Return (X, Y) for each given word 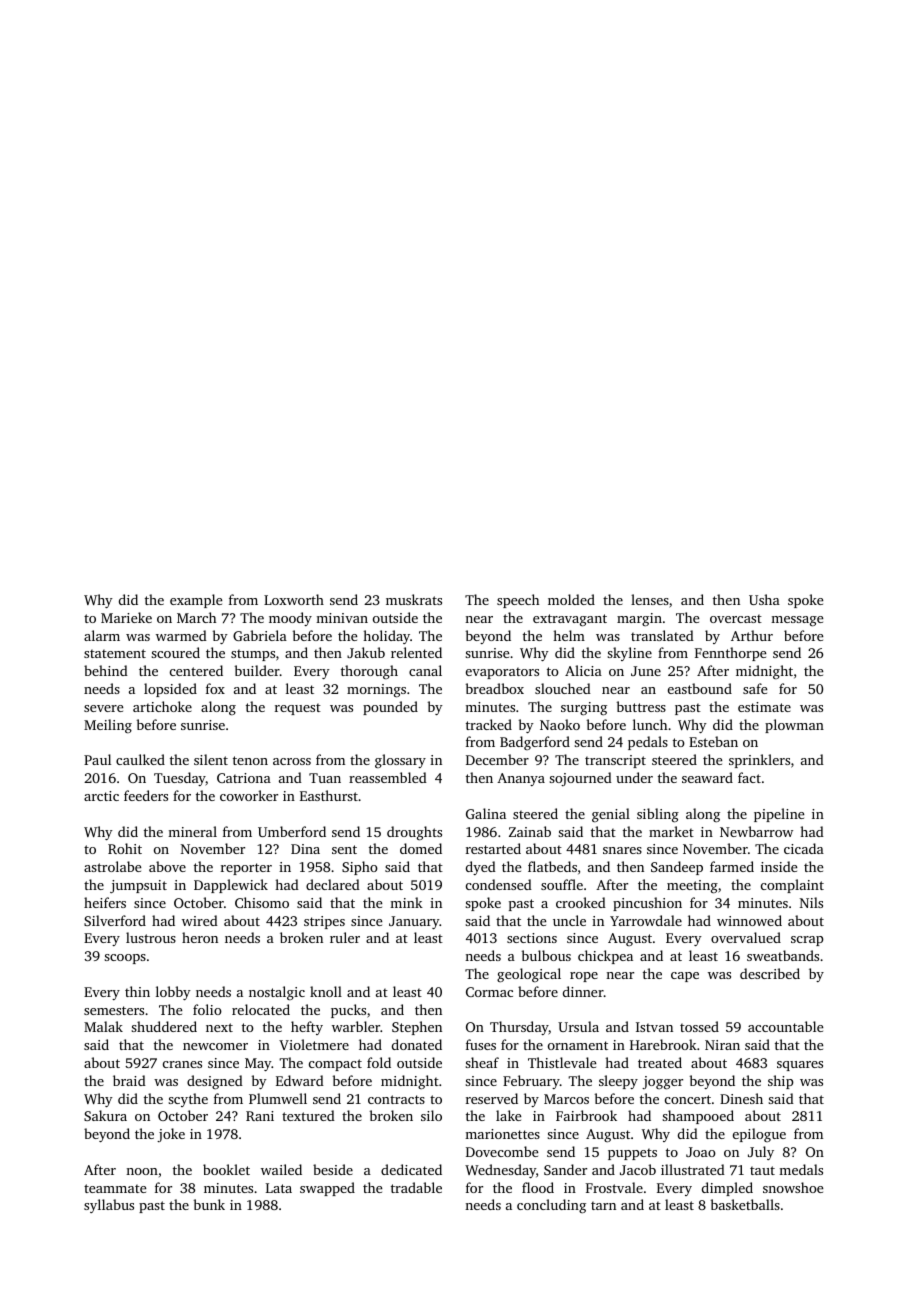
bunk (209, 1204)
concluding (551, 1206)
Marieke (126, 617)
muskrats (414, 599)
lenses (650, 599)
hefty (307, 1028)
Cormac (489, 992)
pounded (390, 708)
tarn (603, 1205)
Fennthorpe (730, 654)
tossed (699, 1026)
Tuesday (180, 779)
